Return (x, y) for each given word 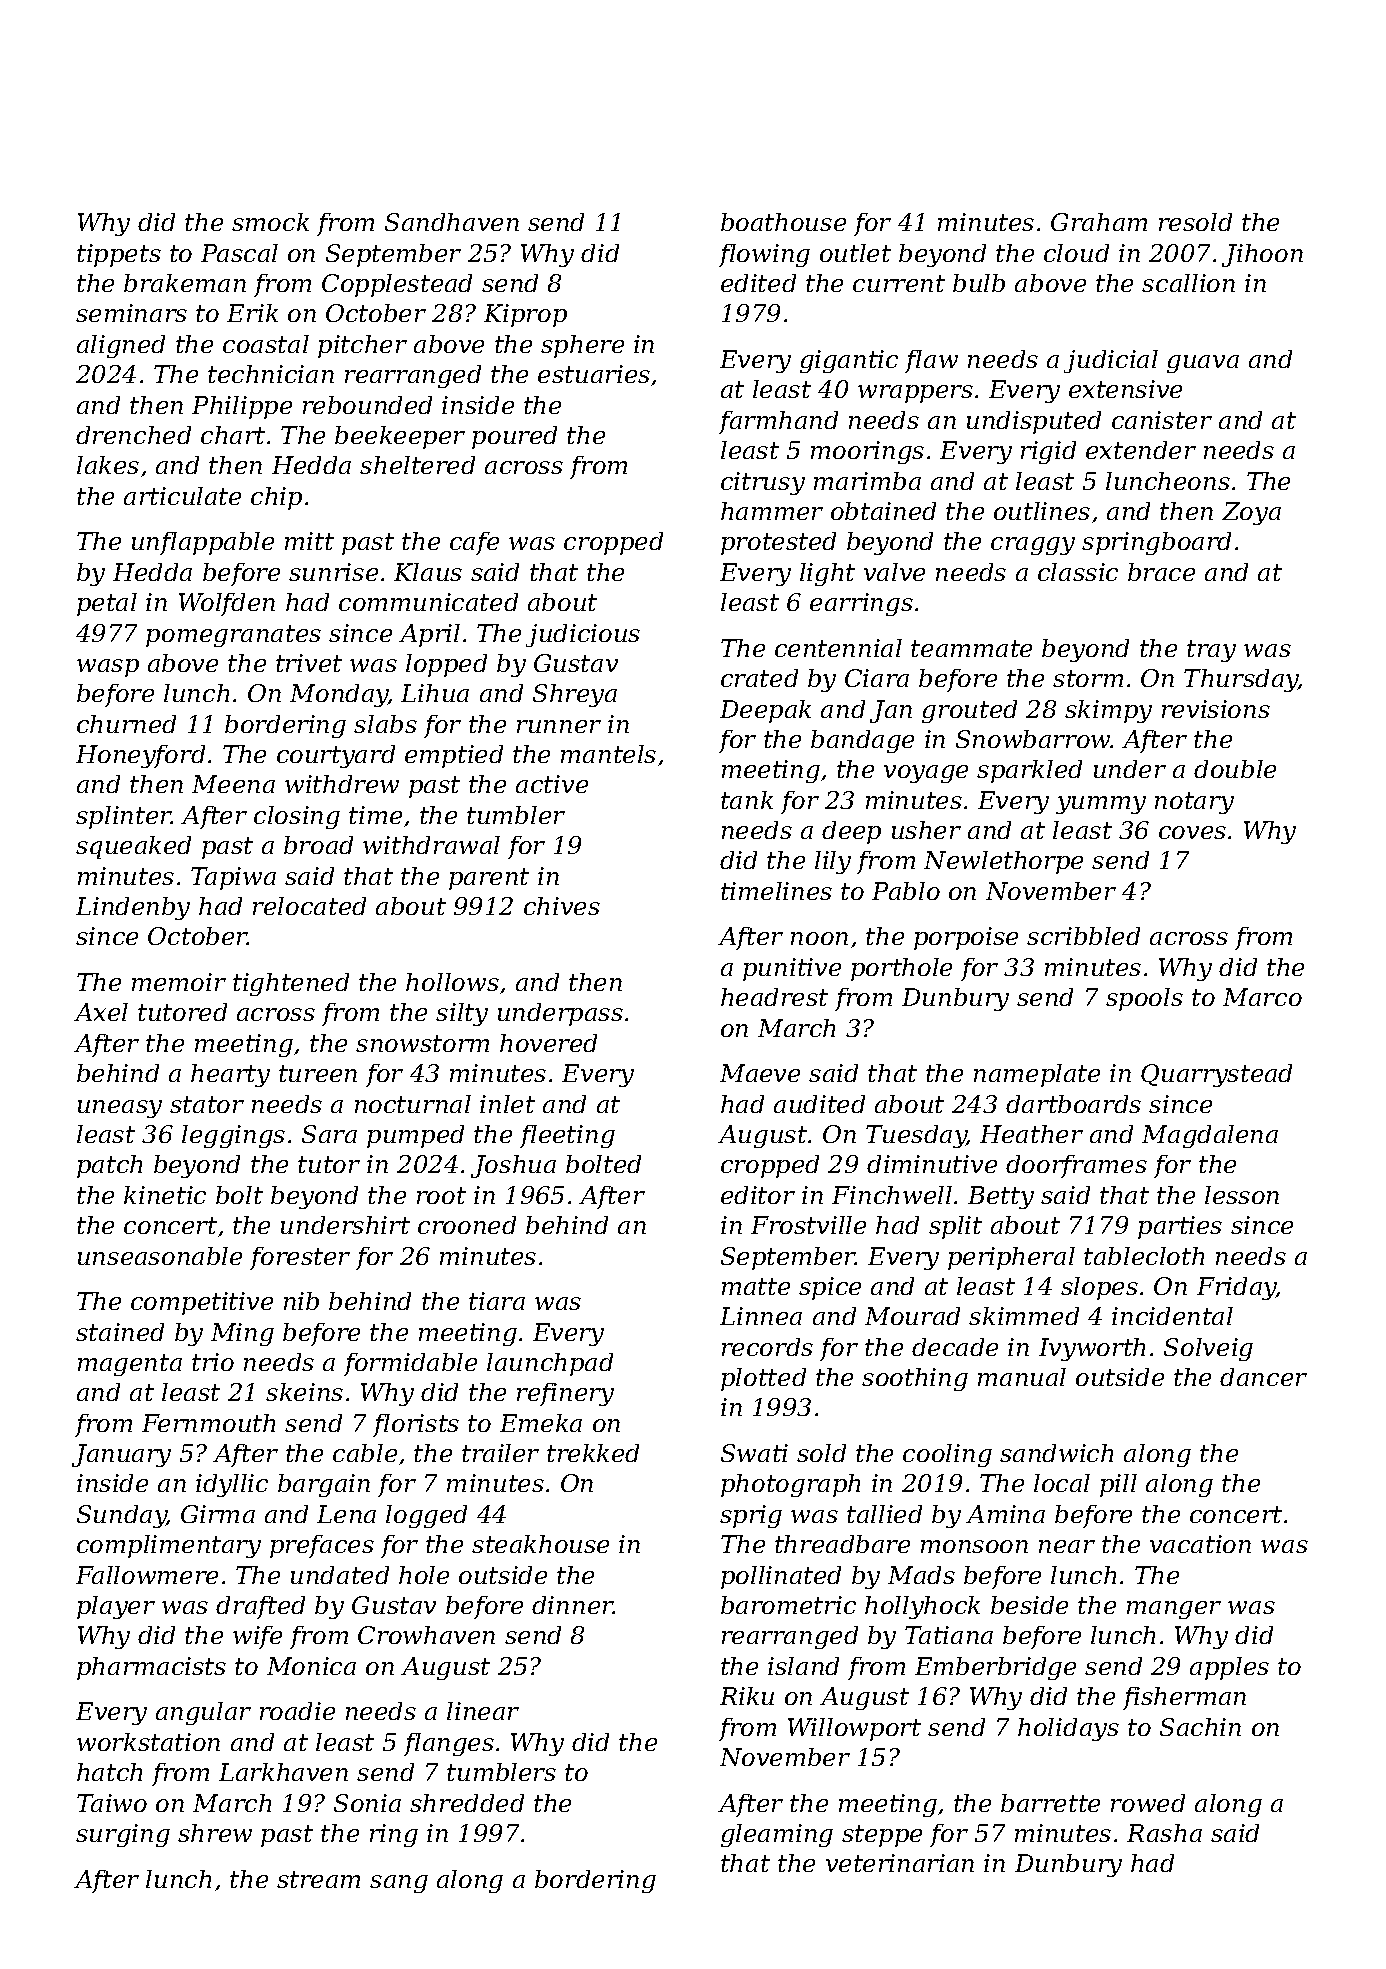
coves (1192, 832)
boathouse (783, 222)
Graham (1099, 222)
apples (1229, 1668)
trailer (500, 1453)
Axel (101, 1012)
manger (1174, 1610)
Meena (233, 784)
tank (747, 800)
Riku (747, 1696)
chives (562, 906)
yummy (1101, 805)
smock (270, 222)
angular (203, 1713)
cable (365, 1453)
